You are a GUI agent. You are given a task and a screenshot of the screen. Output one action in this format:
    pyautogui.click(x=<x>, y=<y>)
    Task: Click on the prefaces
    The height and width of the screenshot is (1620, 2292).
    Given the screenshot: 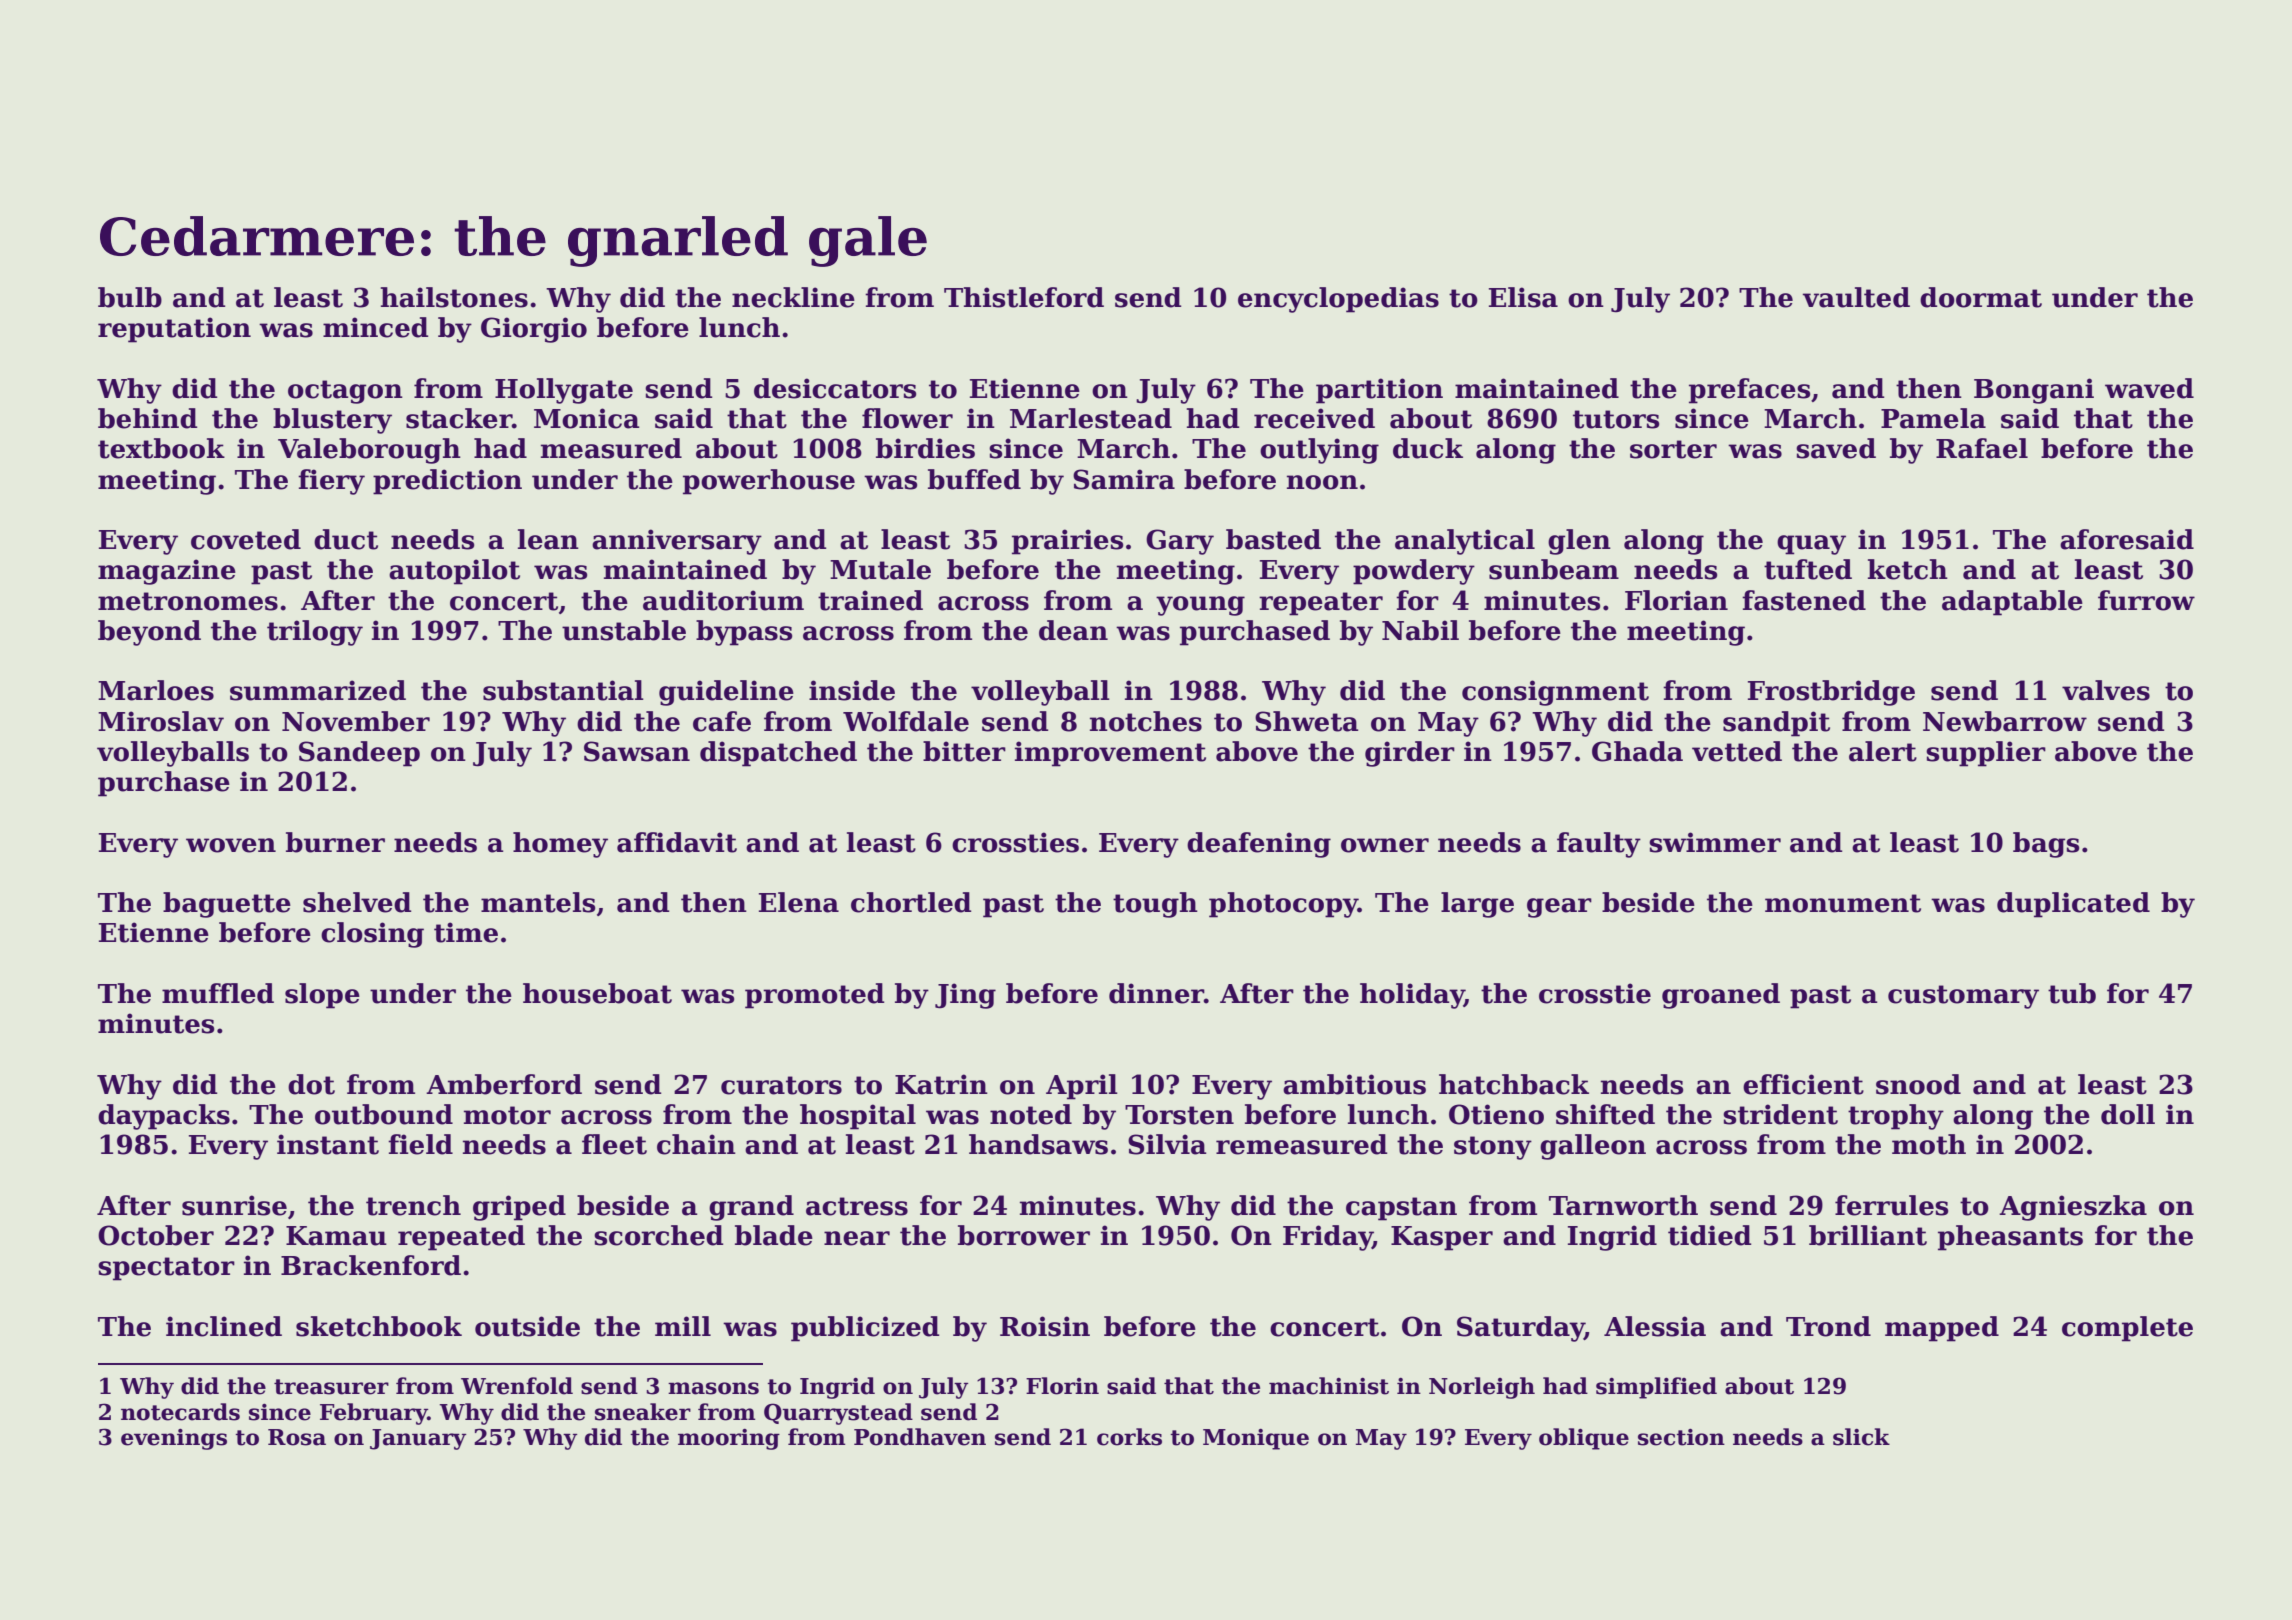 What is the action you would take?
    pyautogui.click(x=1749, y=391)
